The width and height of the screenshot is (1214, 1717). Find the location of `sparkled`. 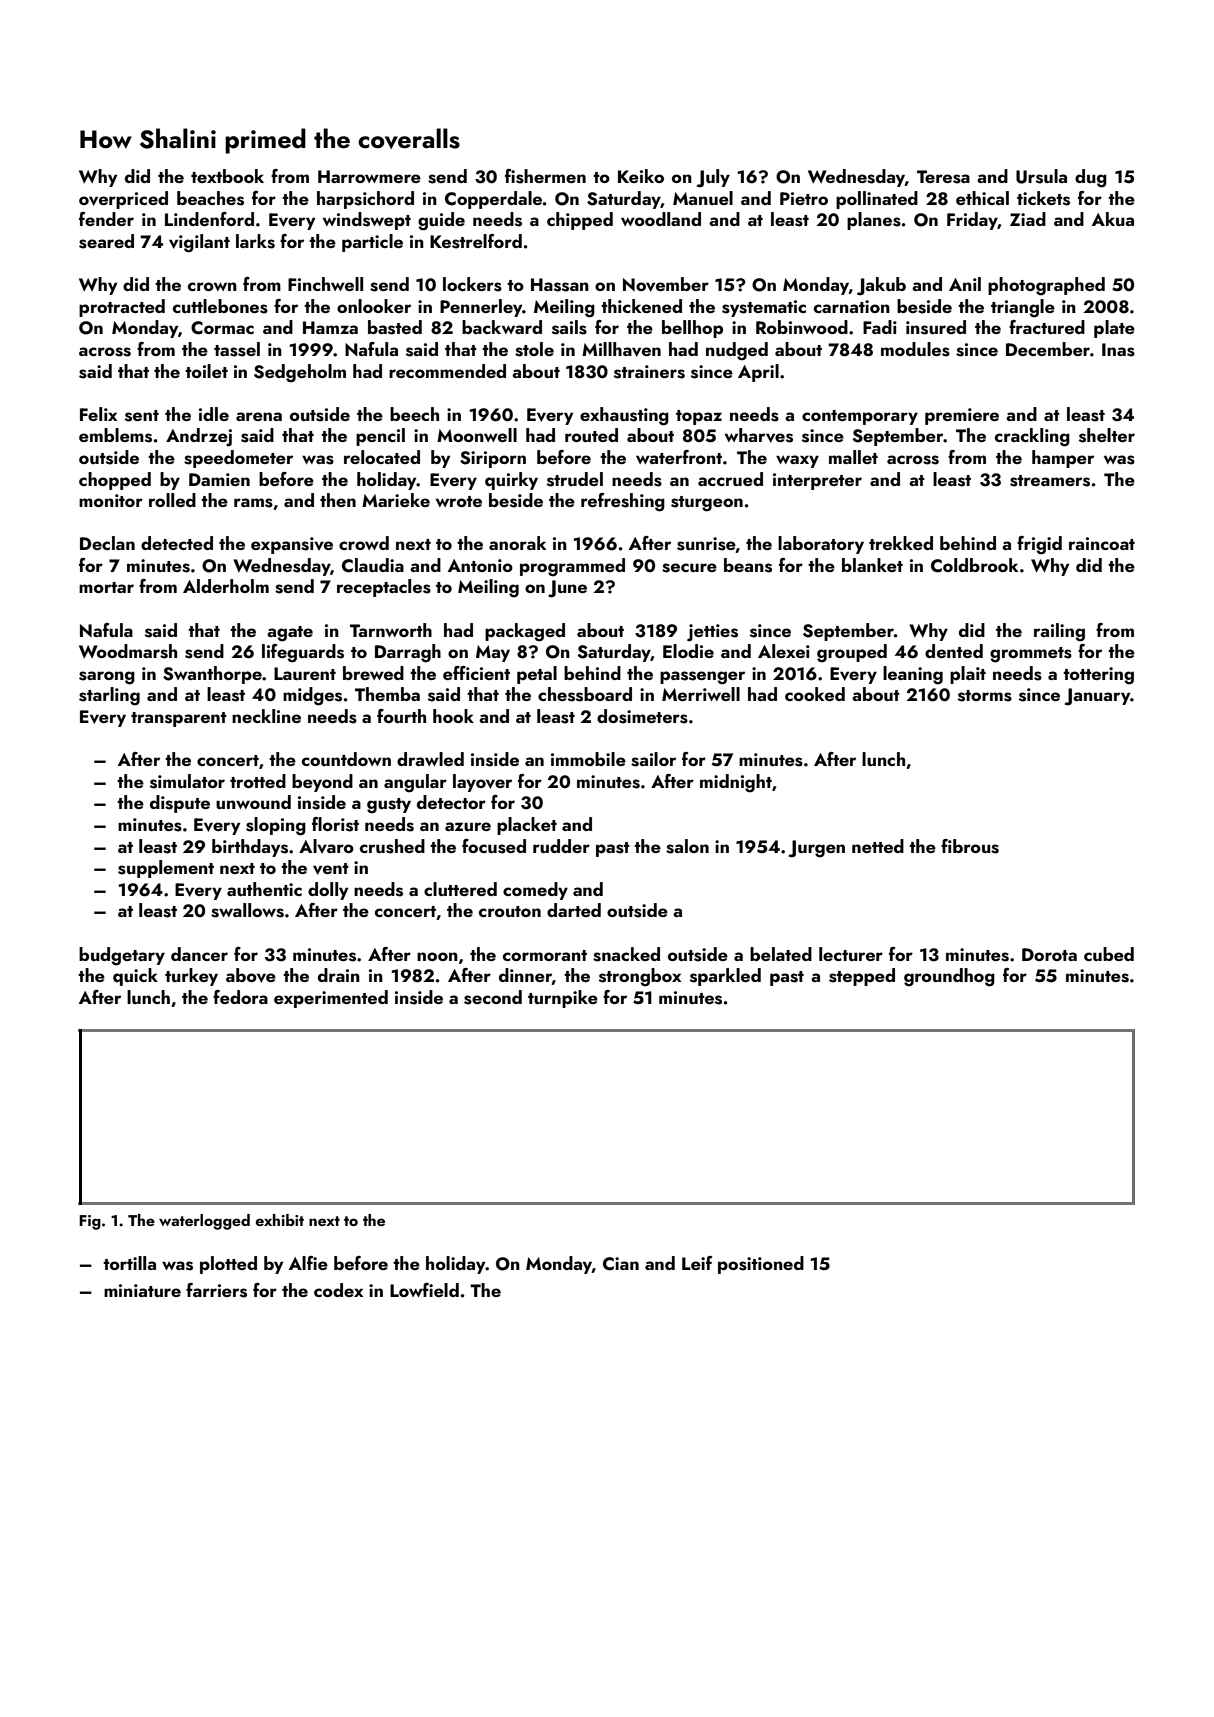

sparkled is located at coordinates (725, 977).
